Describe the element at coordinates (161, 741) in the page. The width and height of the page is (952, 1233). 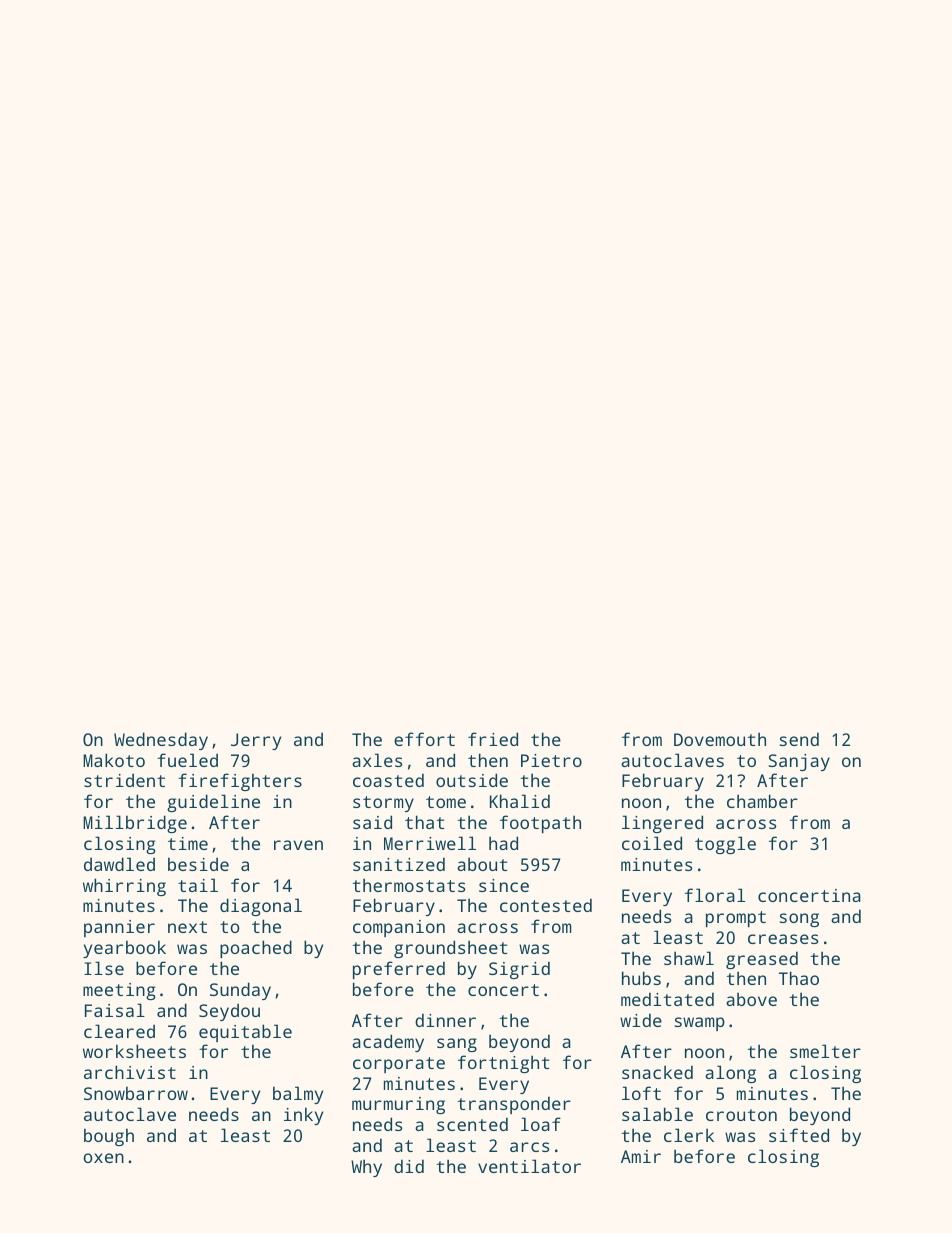
I see `Wednesday` at that location.
